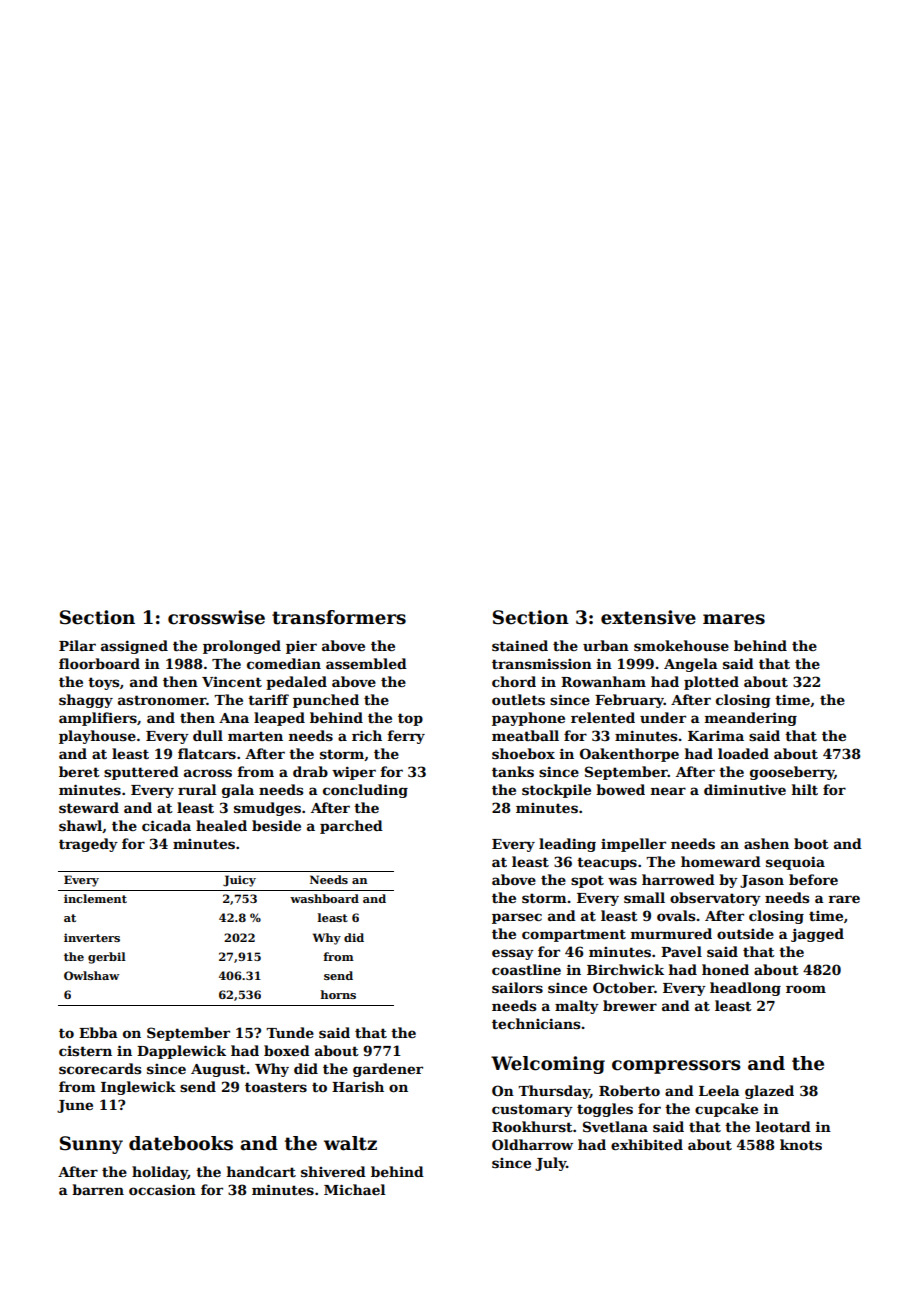 This image has width=924, height=1311. What do you see at coordinates (77, 645) in the image?
I see `Pilar` at bounding box center [77, 645].
